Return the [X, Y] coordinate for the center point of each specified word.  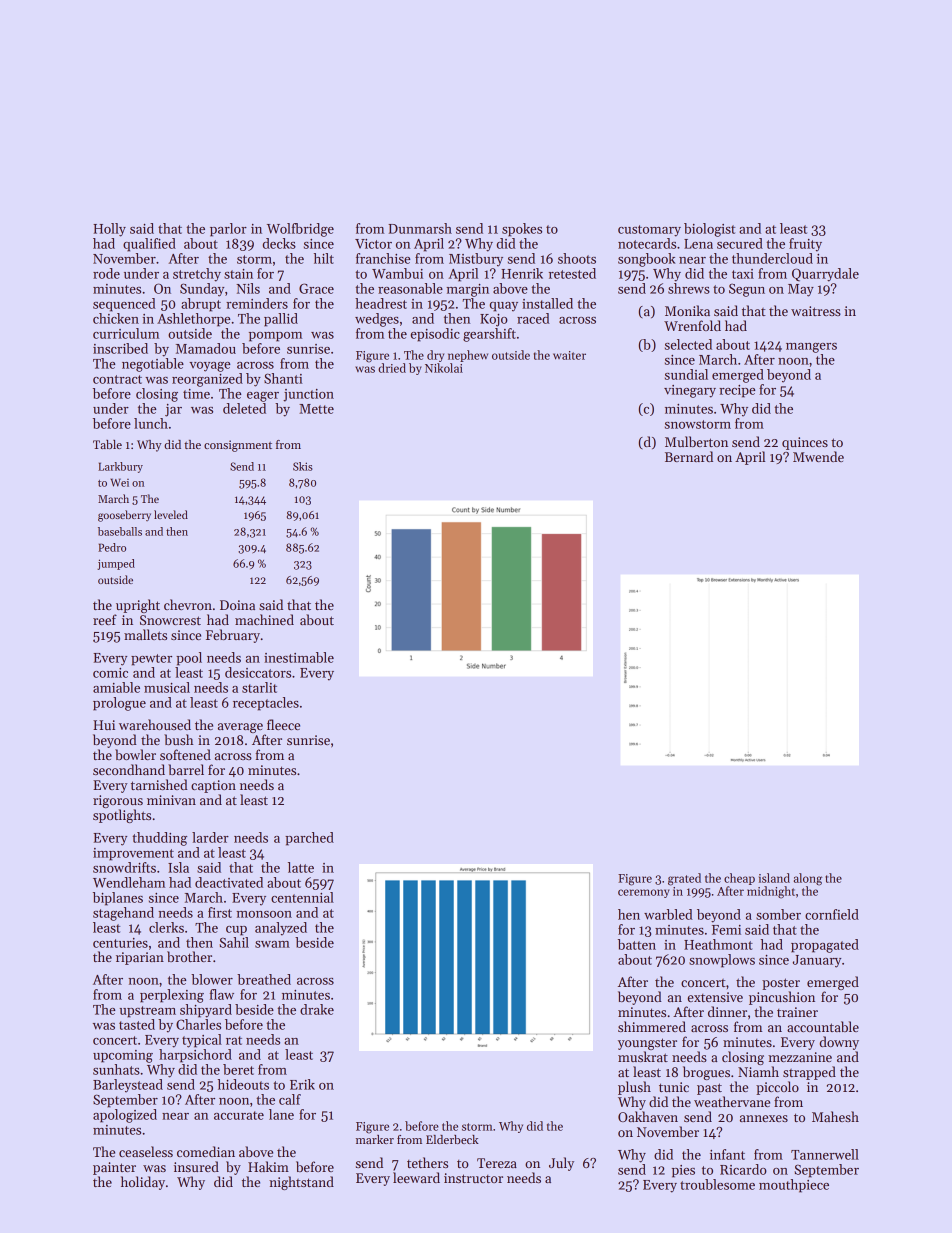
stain [238, 274]
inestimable [299, 657]
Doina [237, 605]
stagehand [123, 914]
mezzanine [800, 1057]
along [807, 879]
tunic [674, 1087]
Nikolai [444, 368]
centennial [302, 897]
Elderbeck [452, 1139]
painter [114, 1168]
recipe [737, 391]
